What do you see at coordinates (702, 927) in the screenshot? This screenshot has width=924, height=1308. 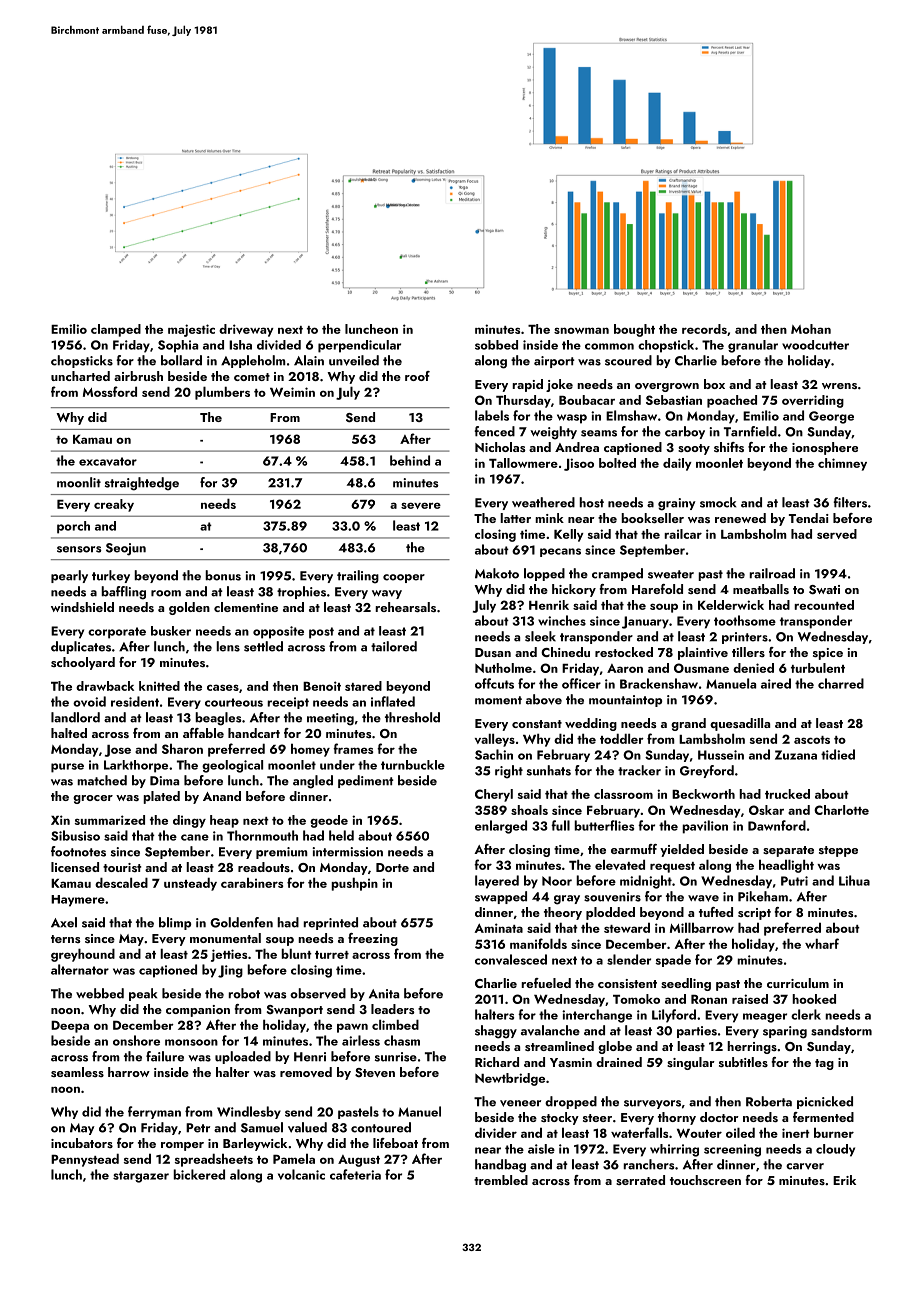 I see `Millbarrow` at bounding box center [702, 927].
